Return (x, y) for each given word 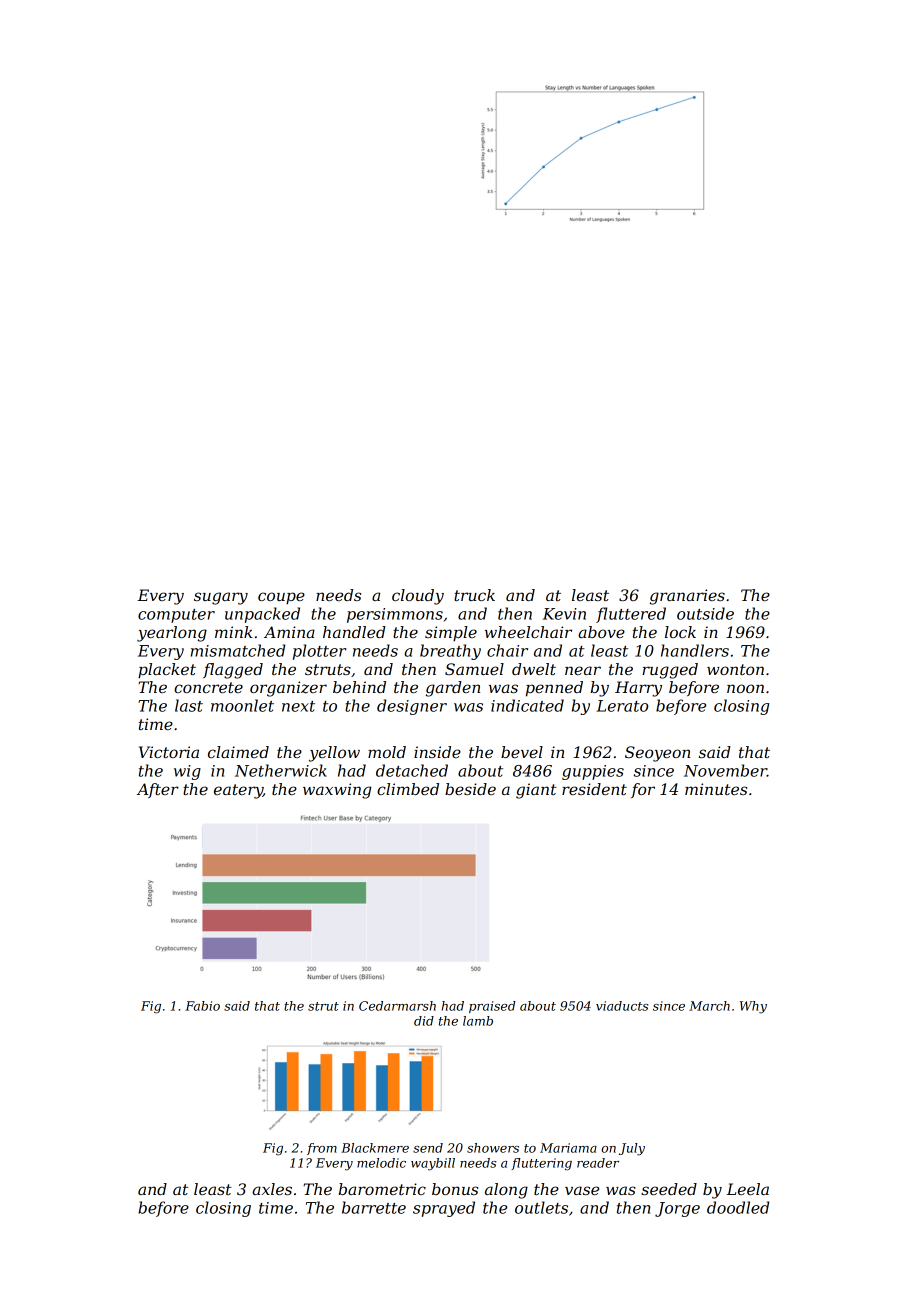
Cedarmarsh (397, 1006)
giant (536, 791)
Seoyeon (657, 754)
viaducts (622, 1006)
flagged (233, 671)
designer (412, 707)
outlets (541, 1207)
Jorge (677, 1209)
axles (272, 1189)
